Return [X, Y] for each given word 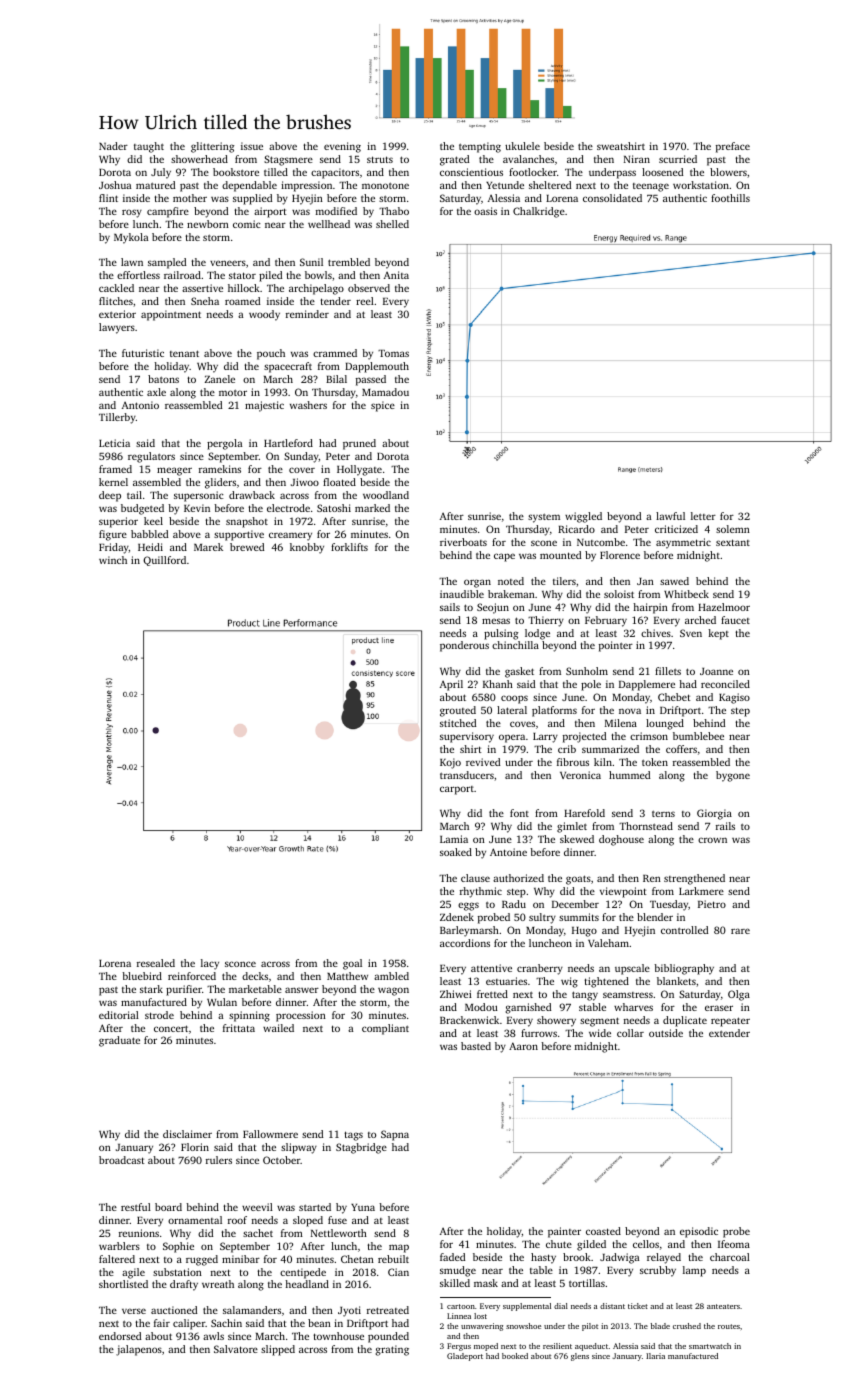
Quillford [164, 561]
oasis [485, 211]
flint [108, 198]
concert [171, 1028]
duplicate [685, 1021]
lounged [665, 724]
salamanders [252, 1310]
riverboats [463, 542]
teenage [651, 187]
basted [476, 1046]
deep [110, 496]
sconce [240, 964]
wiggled [583, 517]
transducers [467, 775]
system [544, 518]
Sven [691, 633]
